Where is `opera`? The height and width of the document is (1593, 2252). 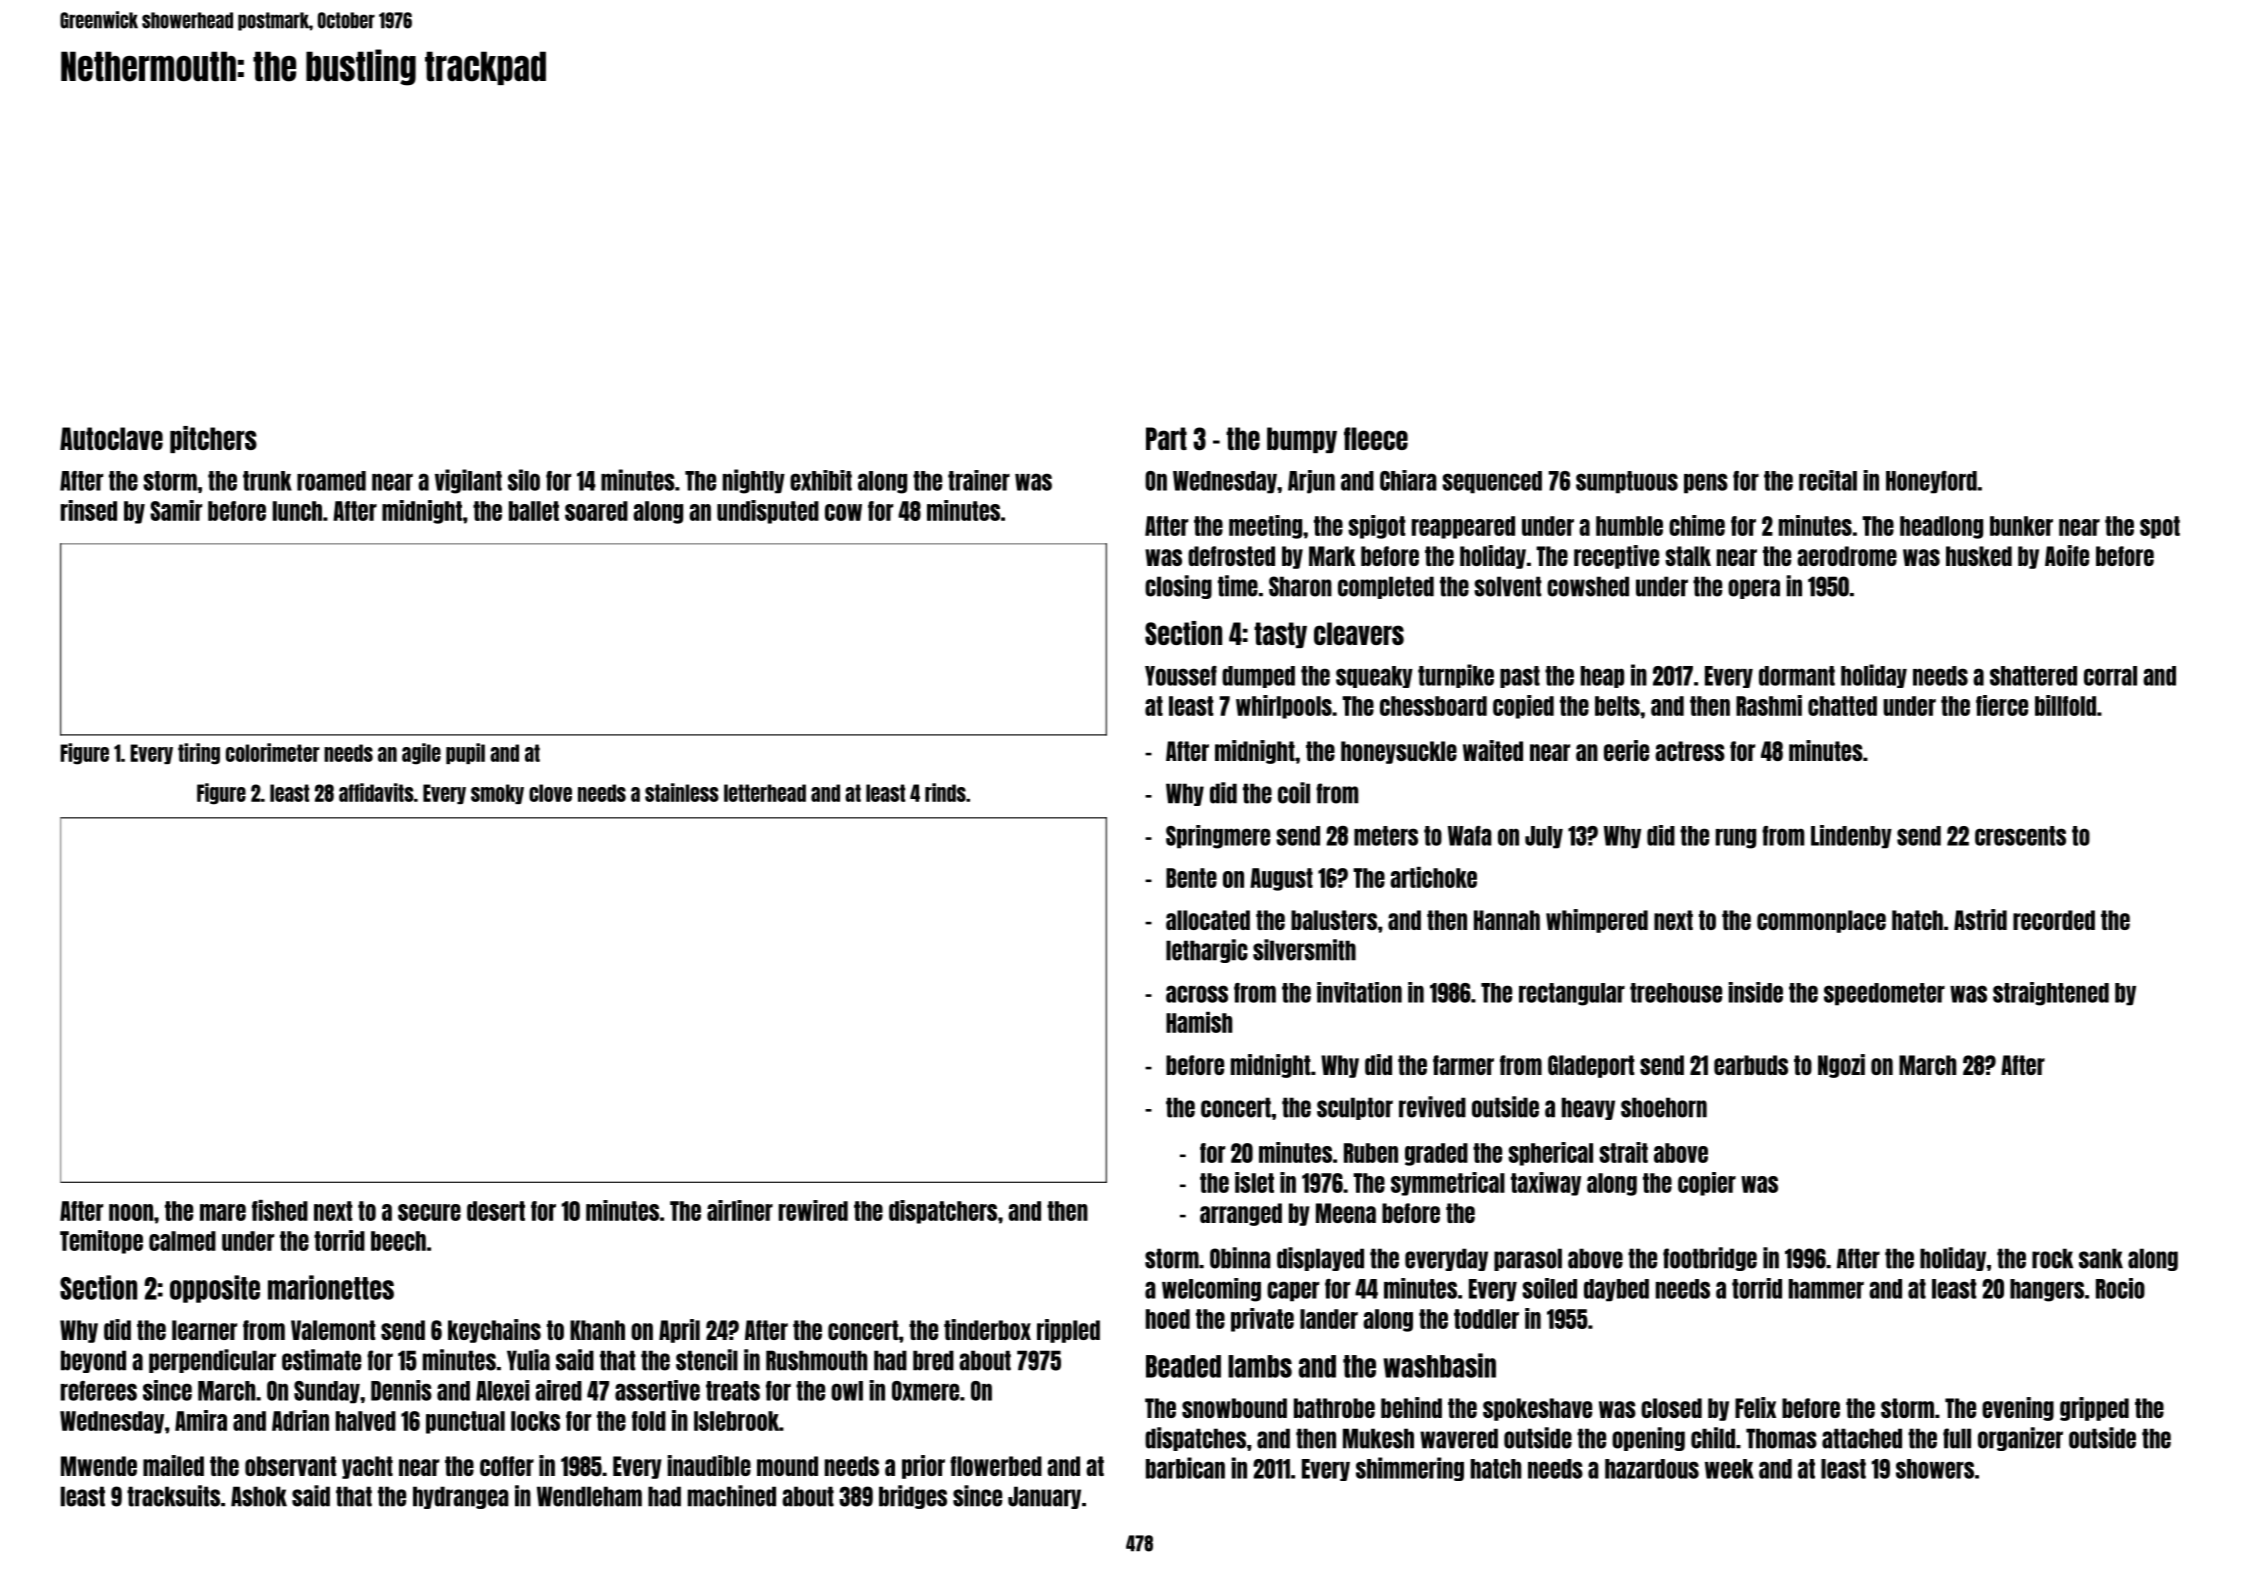
opera is located at coordinates (1754, 589).
